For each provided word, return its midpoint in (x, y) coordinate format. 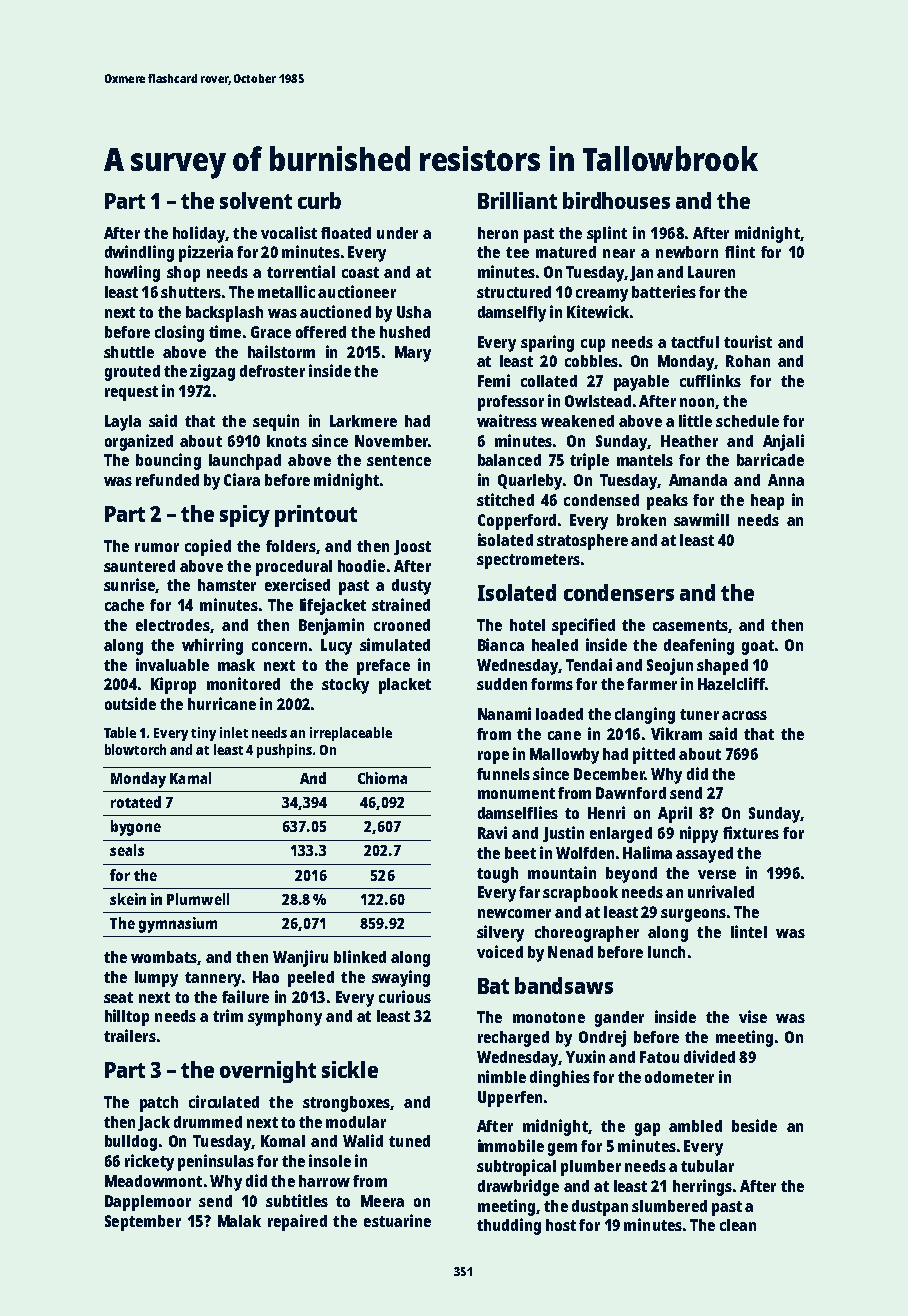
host (561, 1225)
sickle (350, 1069)
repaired (297, 1222)
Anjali (783, 442)
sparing (547, 343)
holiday (199, 234)
